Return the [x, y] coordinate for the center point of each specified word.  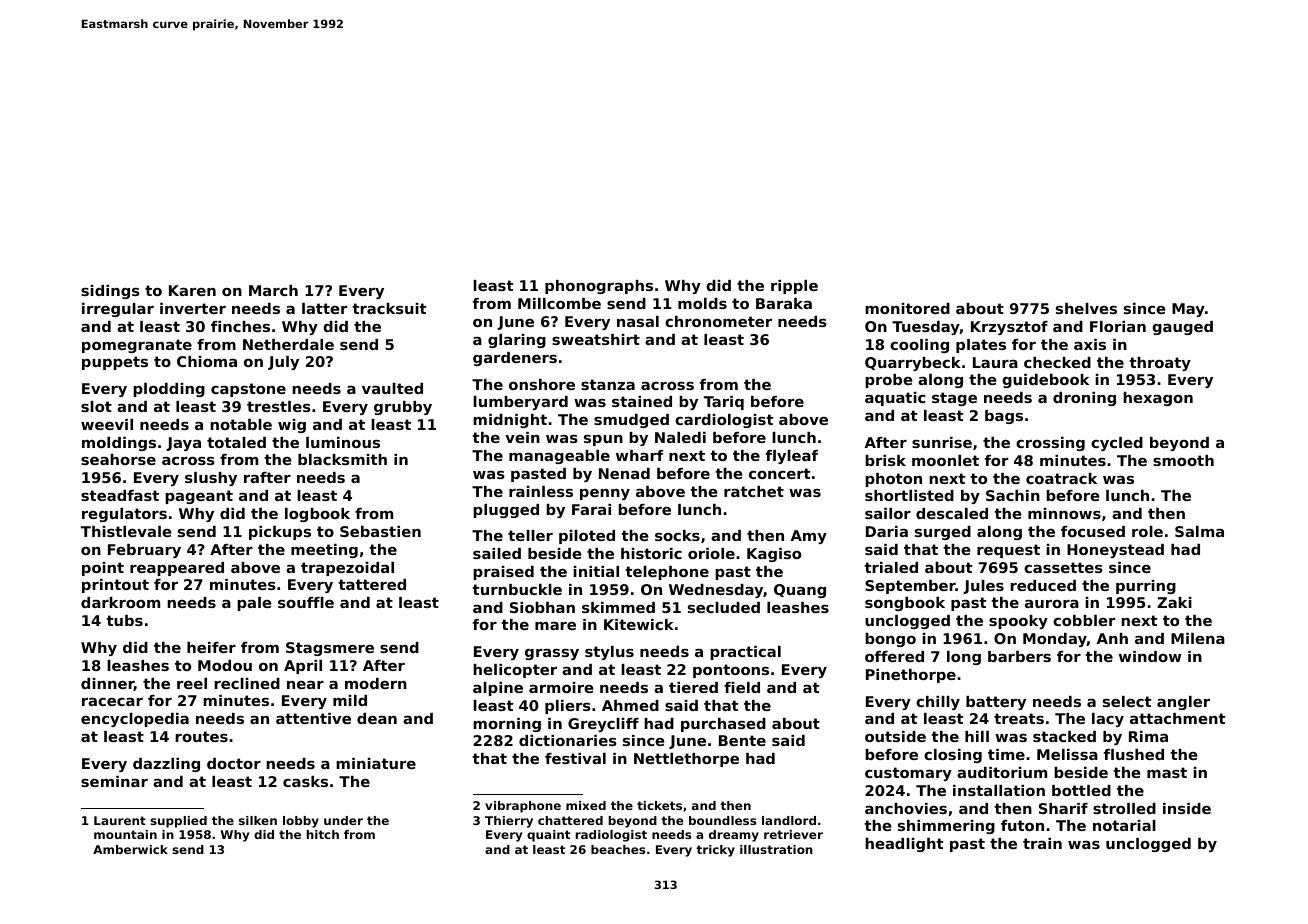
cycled [1117, 444]
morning [507, 725]
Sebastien [380, 531]
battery [996, 703]
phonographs [599, 287]
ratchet [754, 491]
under [343, 820]
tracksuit [389, 308]
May [1188, 310]
